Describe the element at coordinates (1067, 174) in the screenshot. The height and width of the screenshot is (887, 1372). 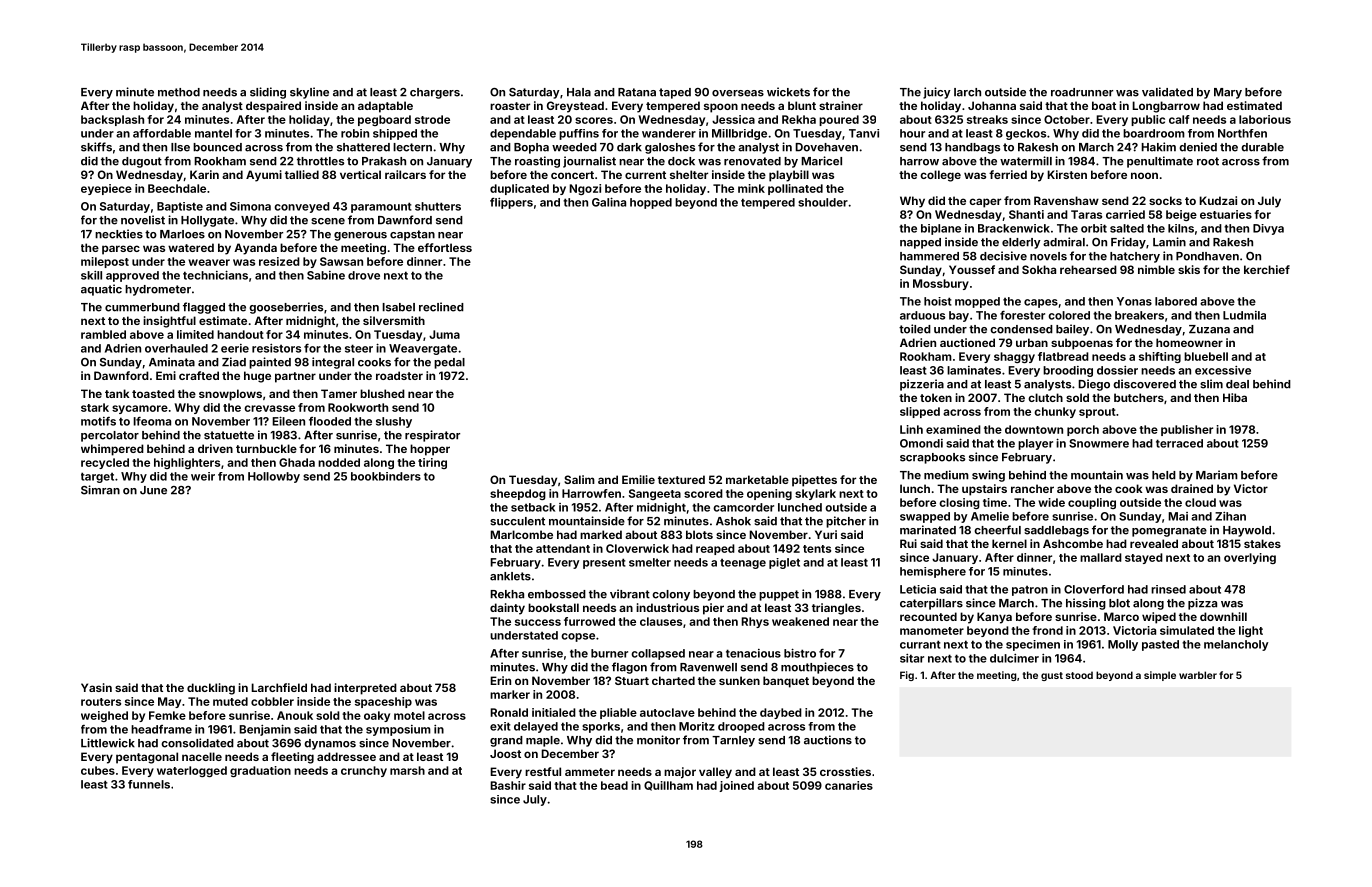
I see `Kirsten` at that location.
